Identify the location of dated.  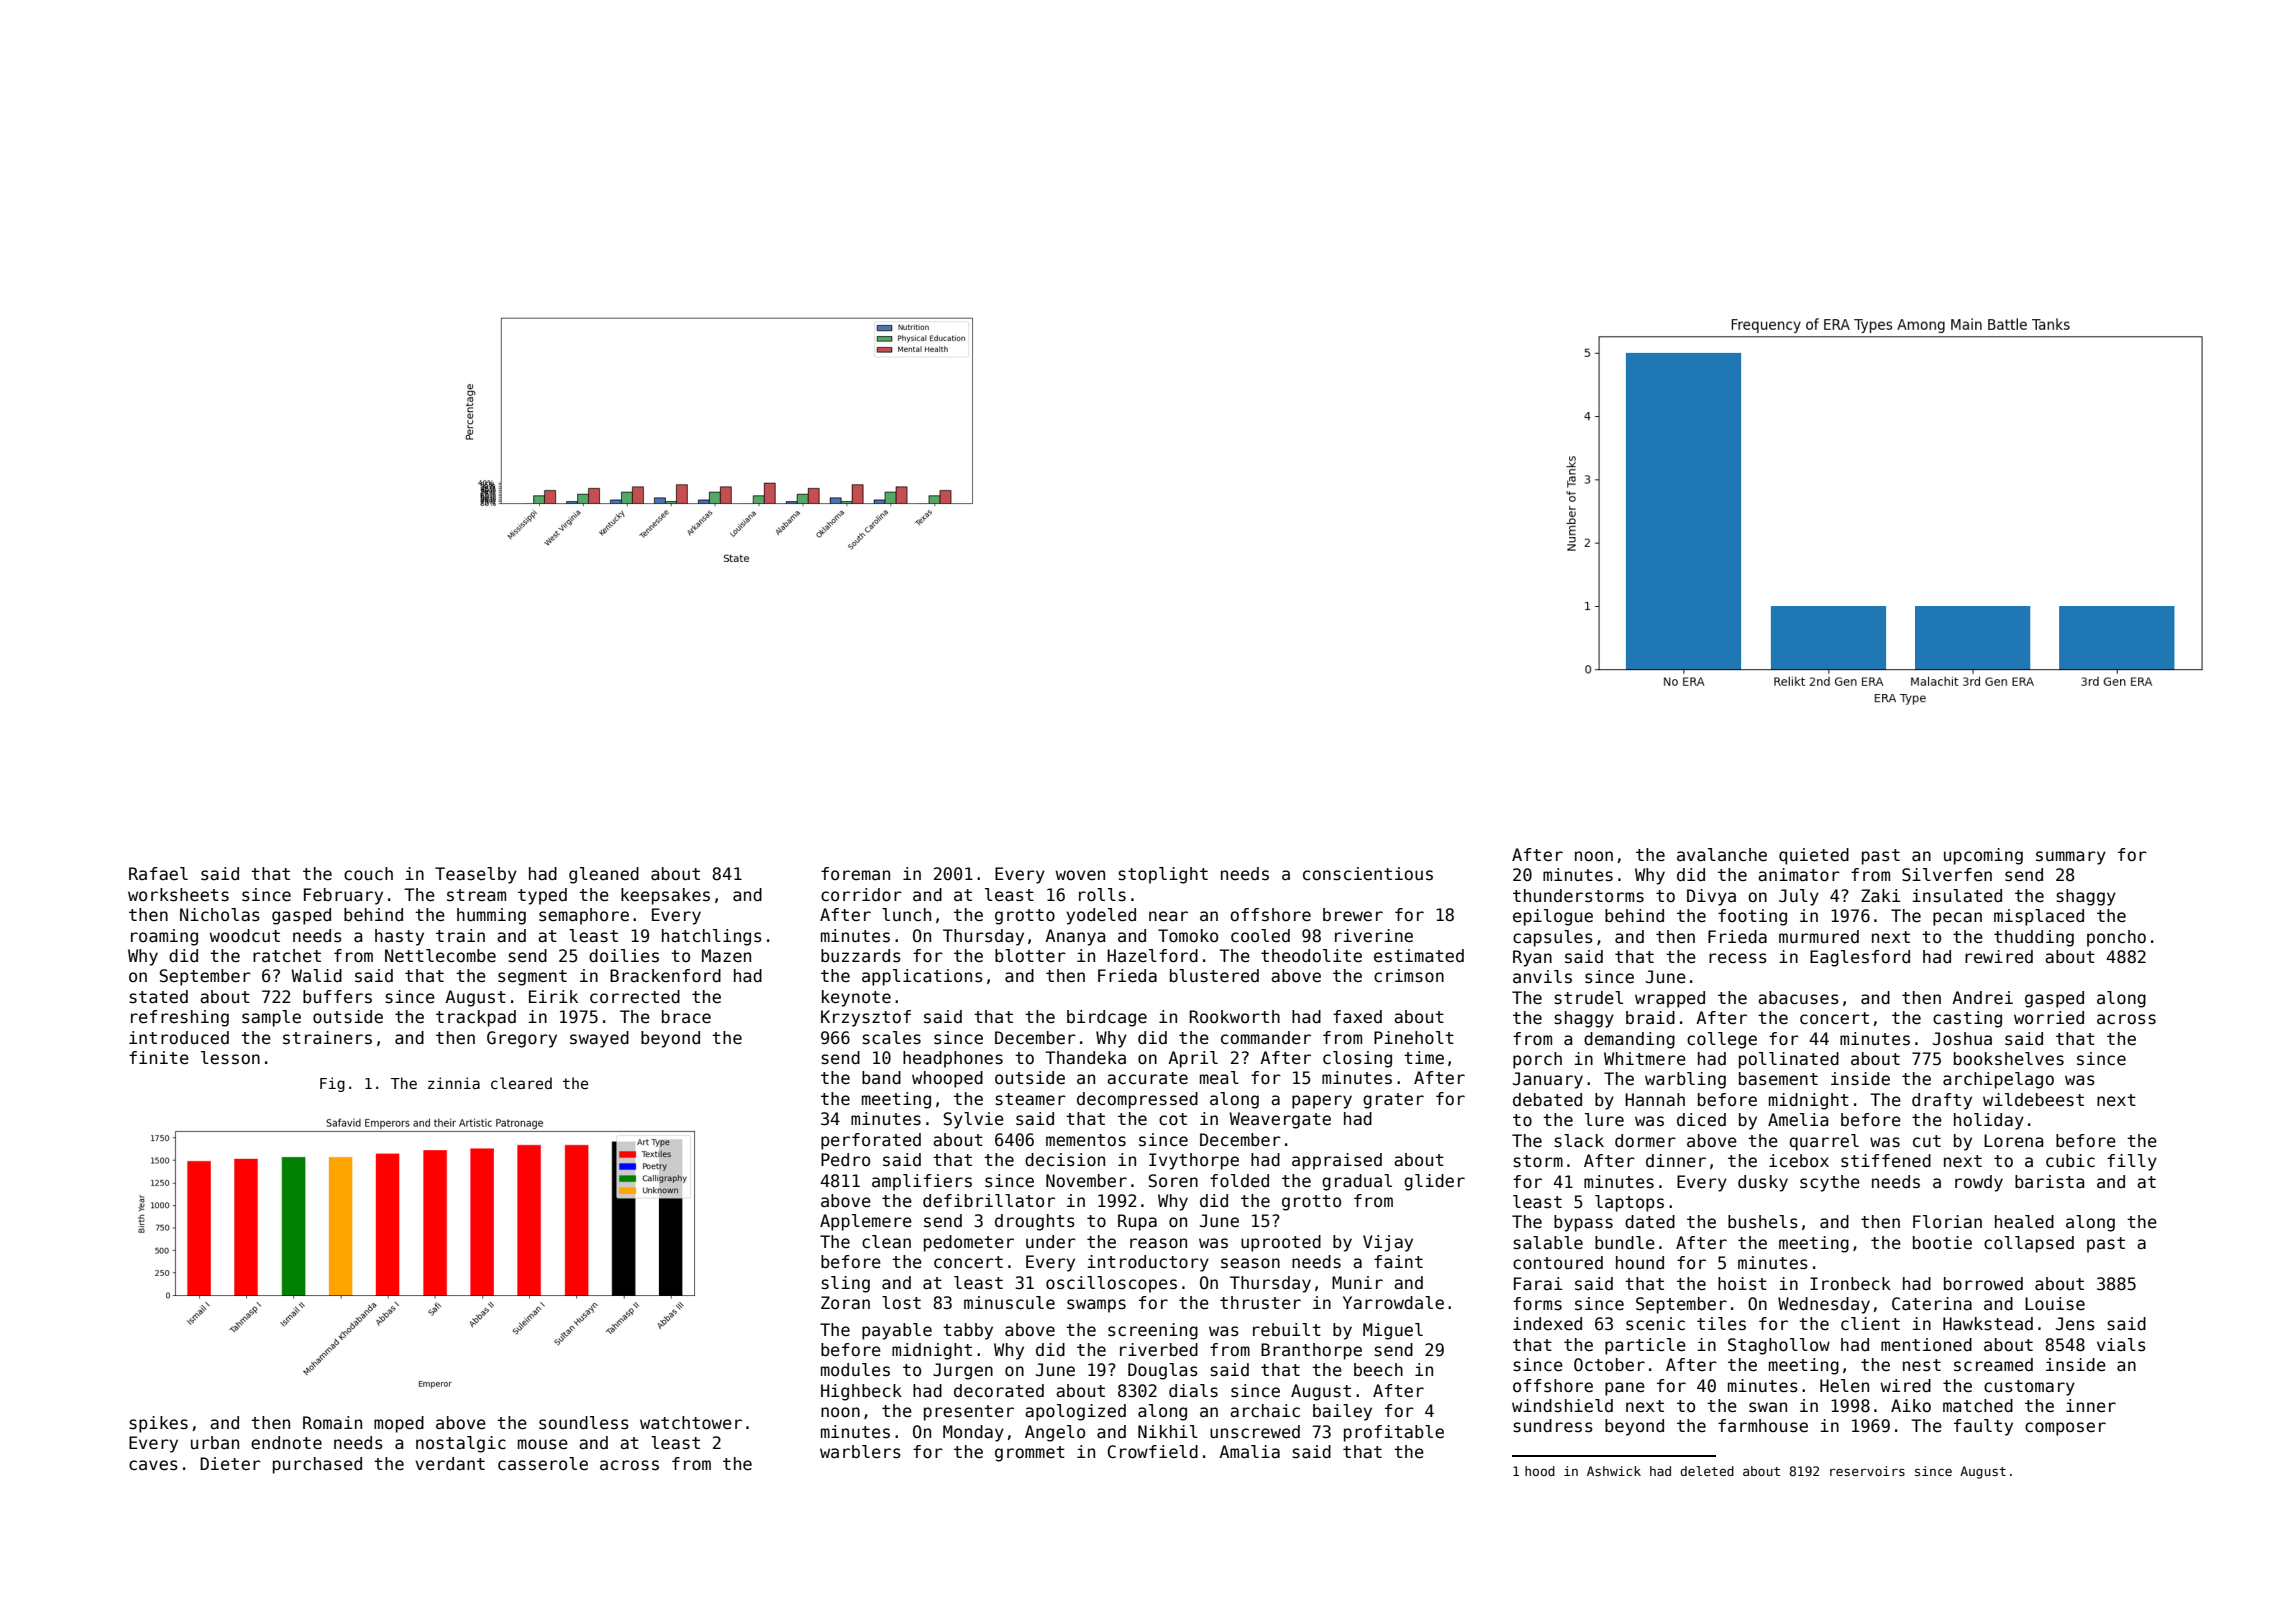
(1650, 1222).
